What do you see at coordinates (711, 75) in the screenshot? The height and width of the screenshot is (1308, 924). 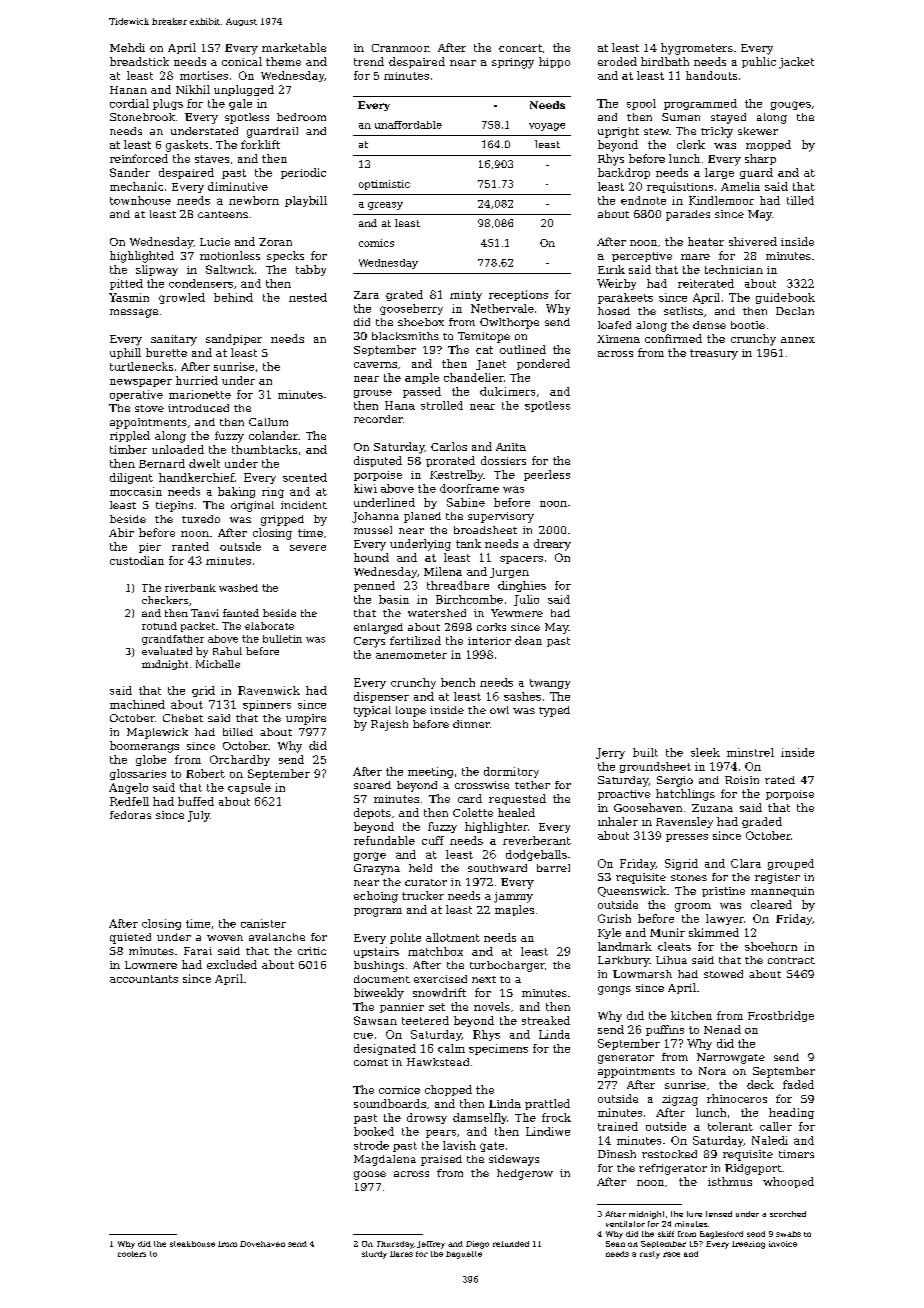 I see `handouts` at bounding box center [711, 75].
